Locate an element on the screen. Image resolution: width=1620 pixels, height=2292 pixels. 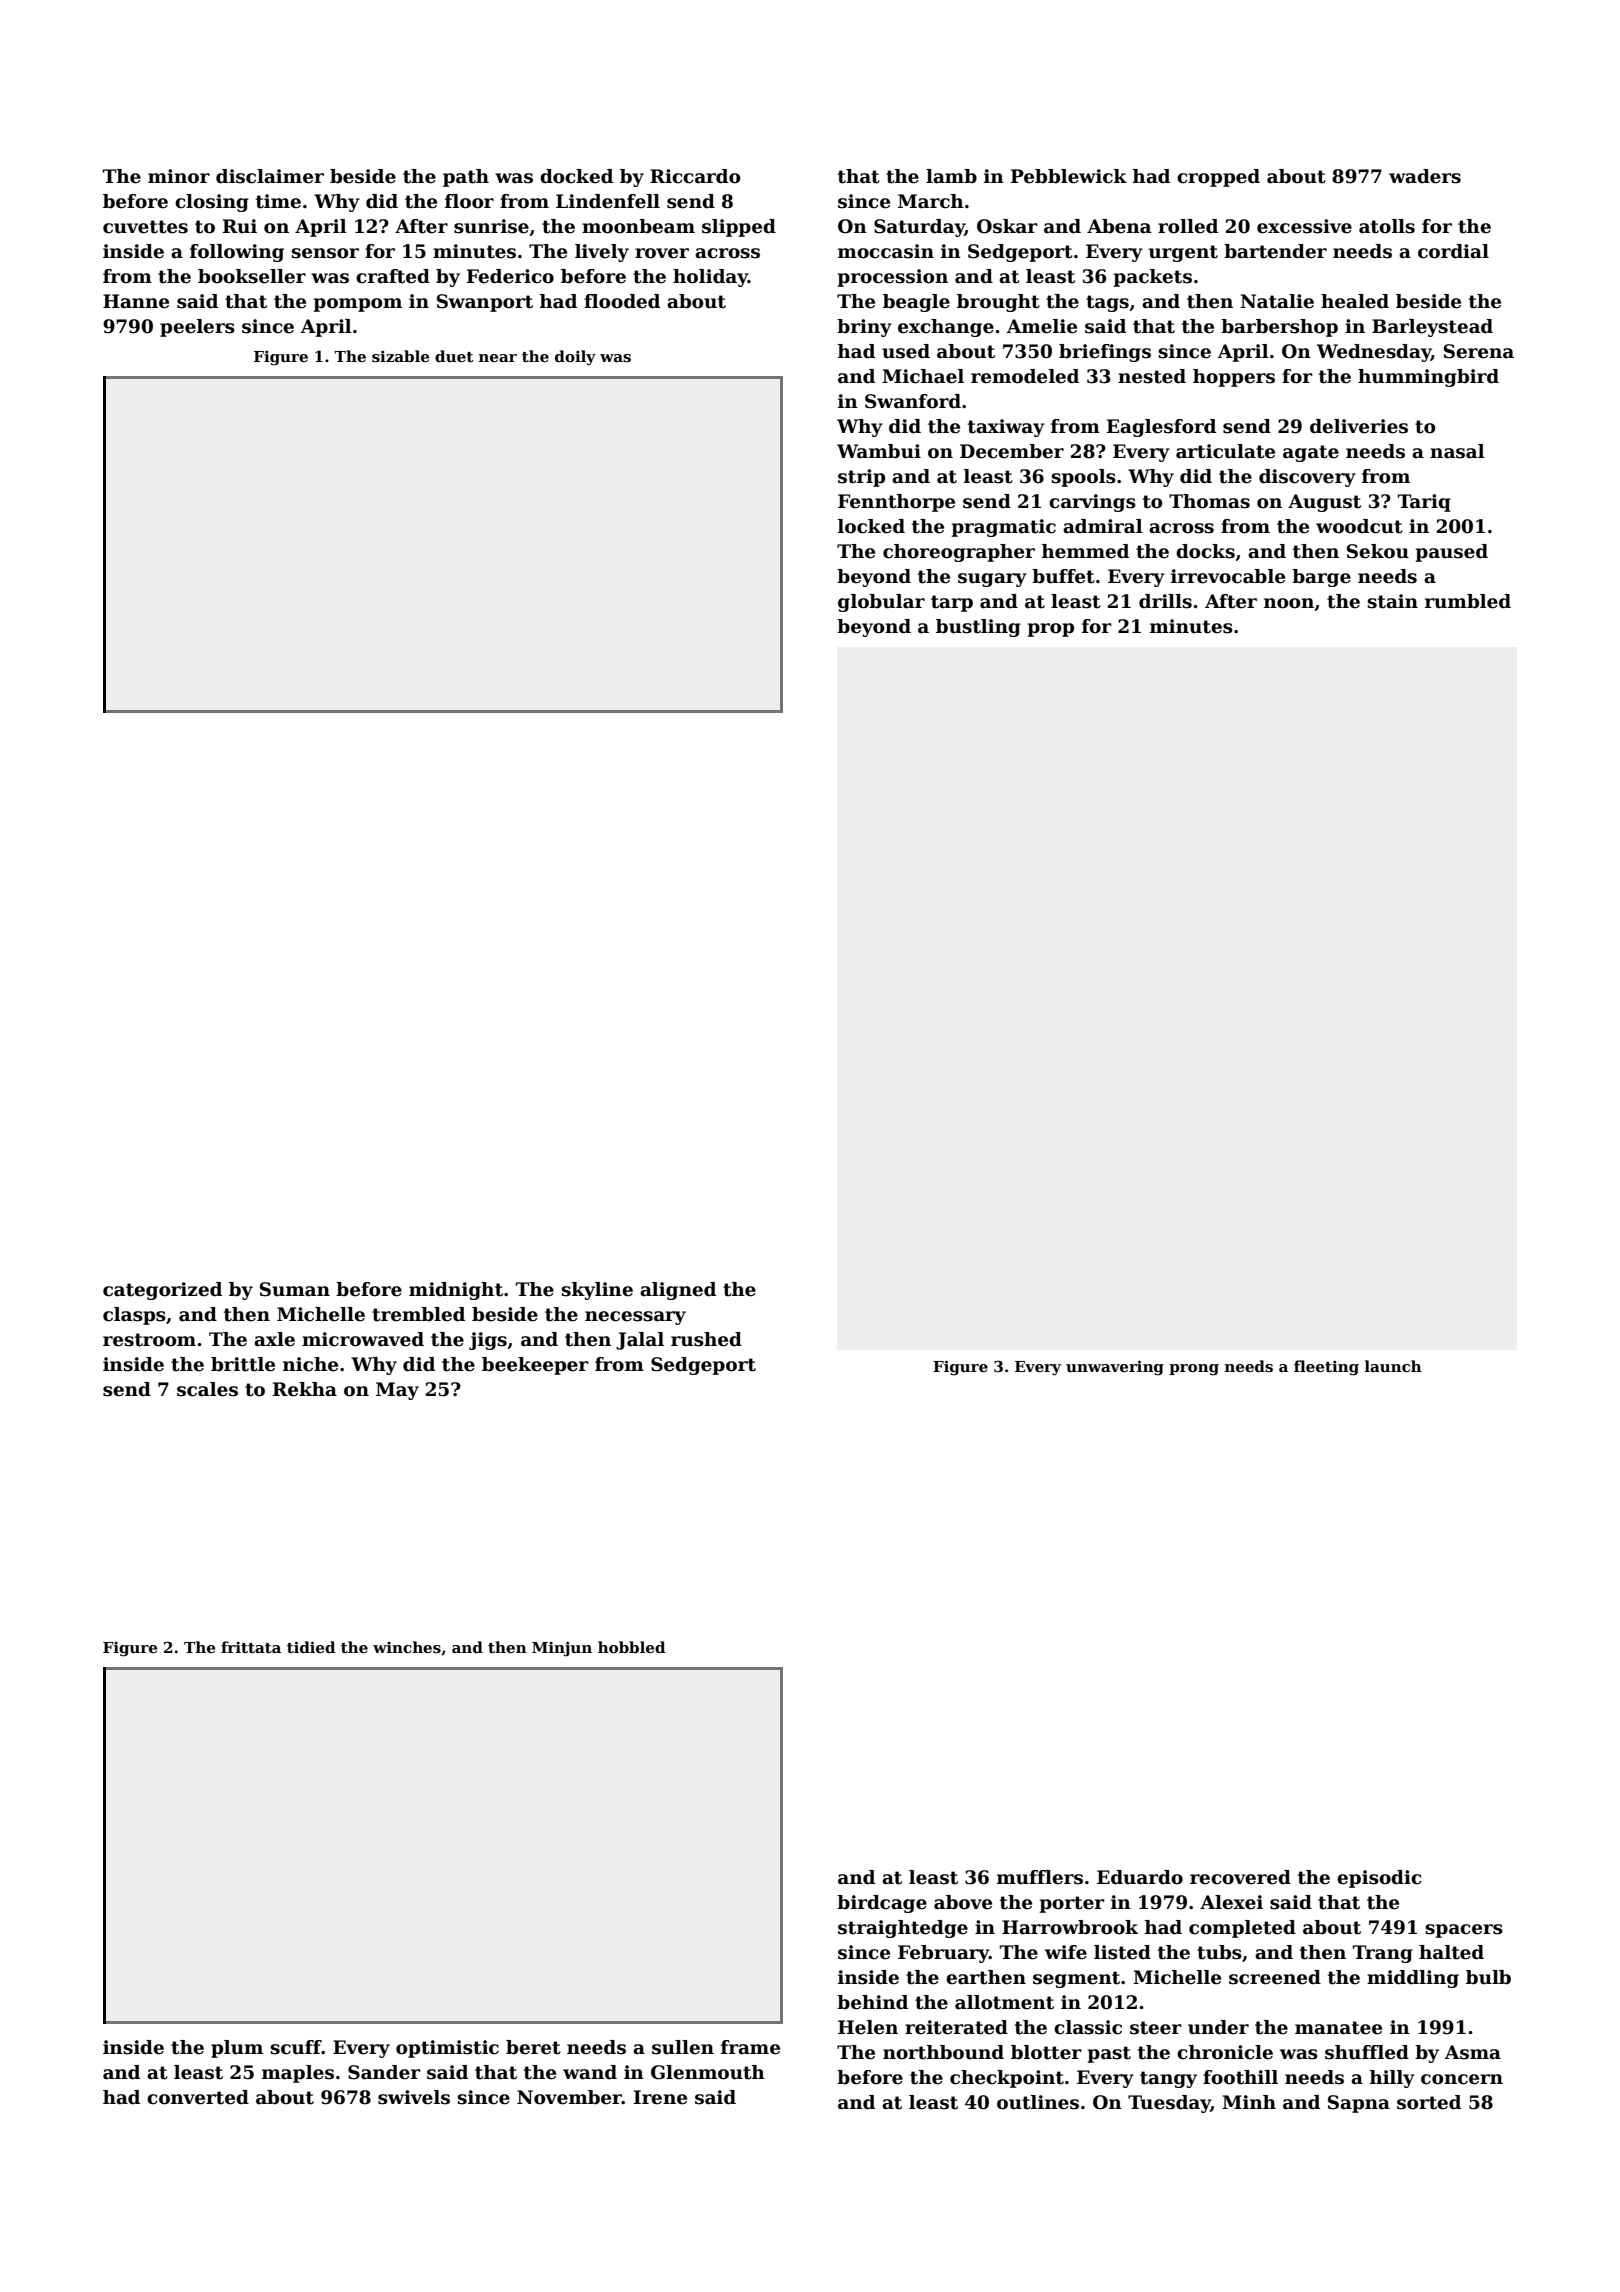
globular is located at coordinates (881, 603).
